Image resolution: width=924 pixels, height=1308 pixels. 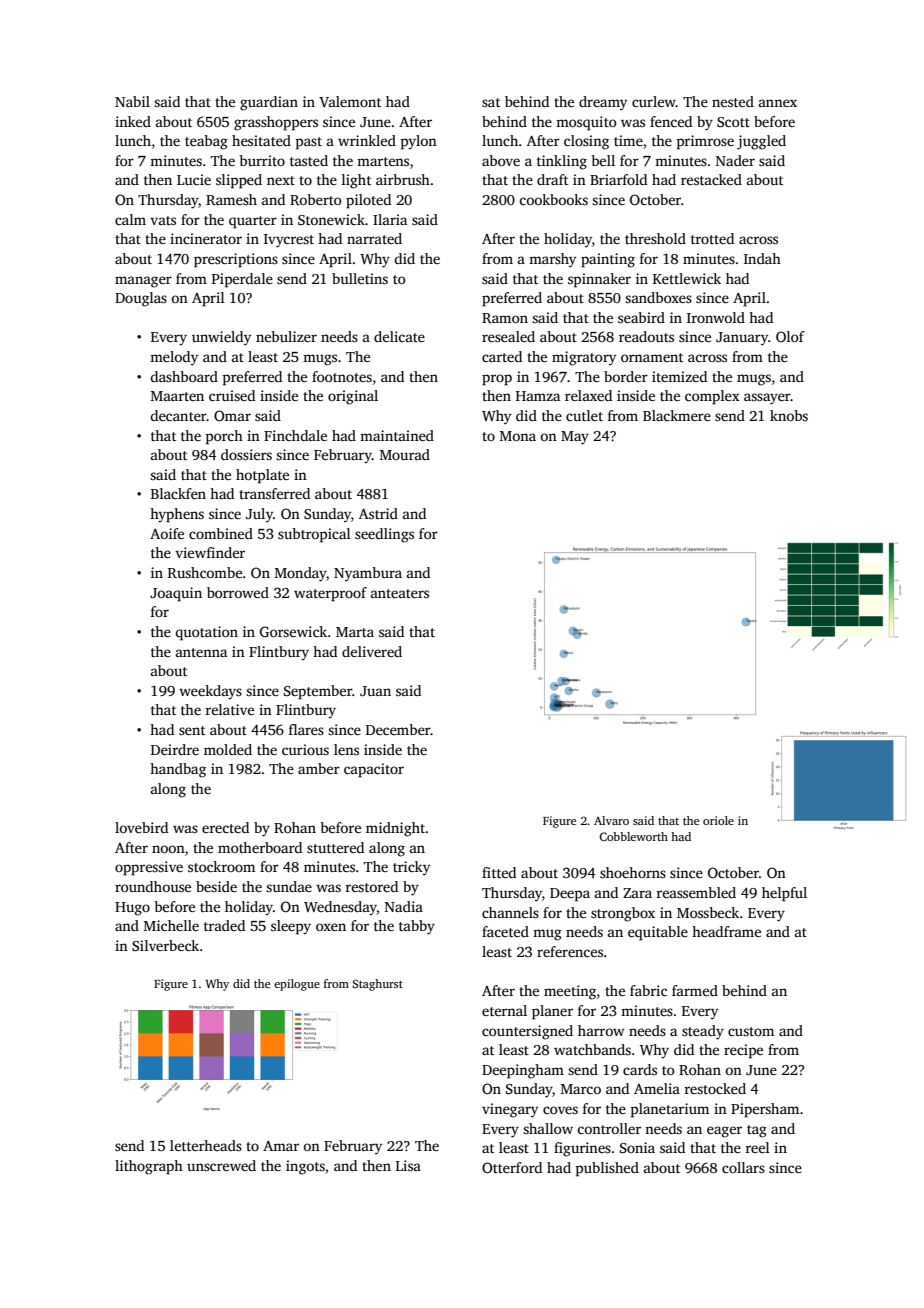 What do you see at coordinates (733, 101) in the document?
I see `nested` at bounding box center [733, 101].
